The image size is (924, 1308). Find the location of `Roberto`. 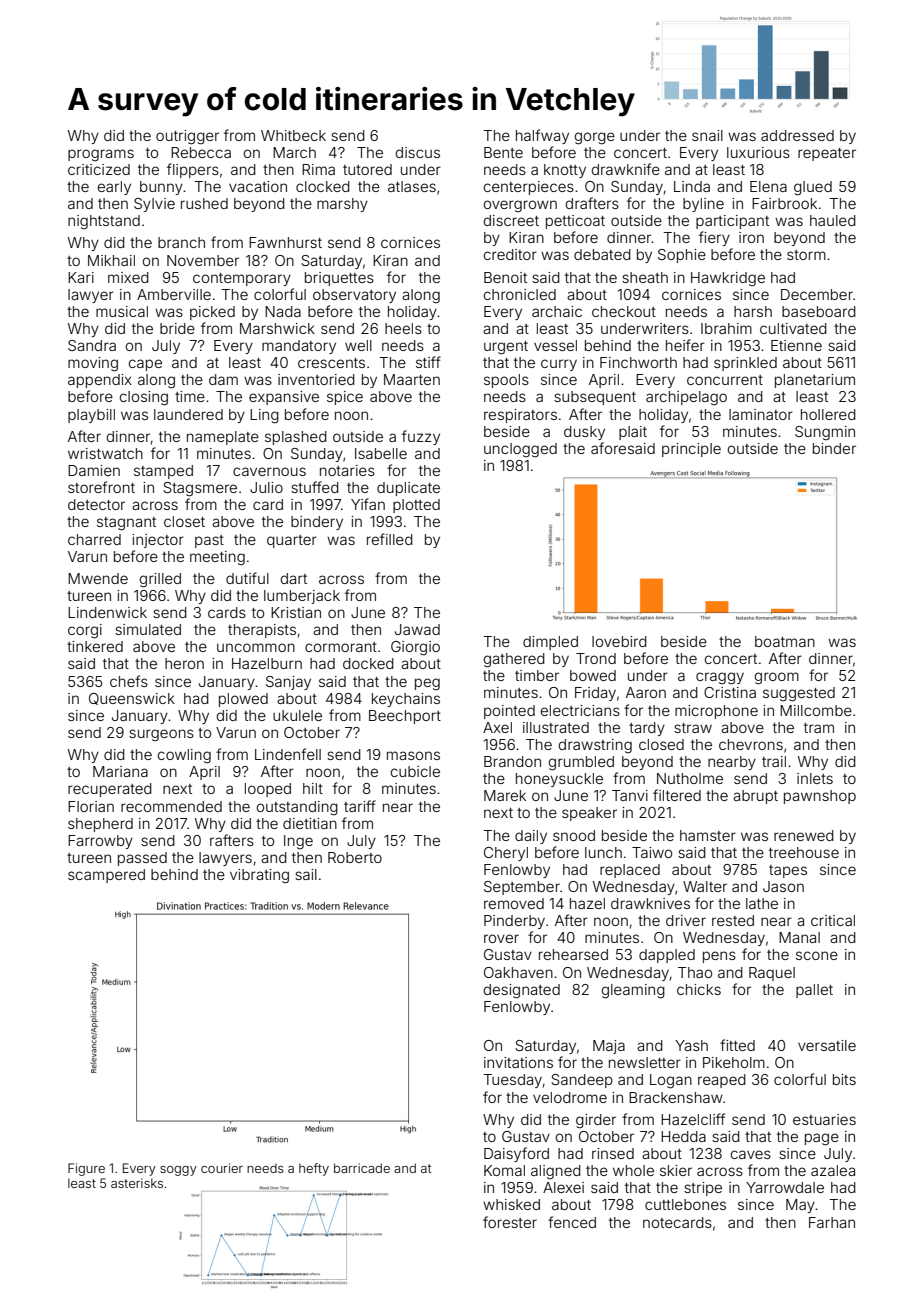

Roberto is located at coordinates (355, 857).
